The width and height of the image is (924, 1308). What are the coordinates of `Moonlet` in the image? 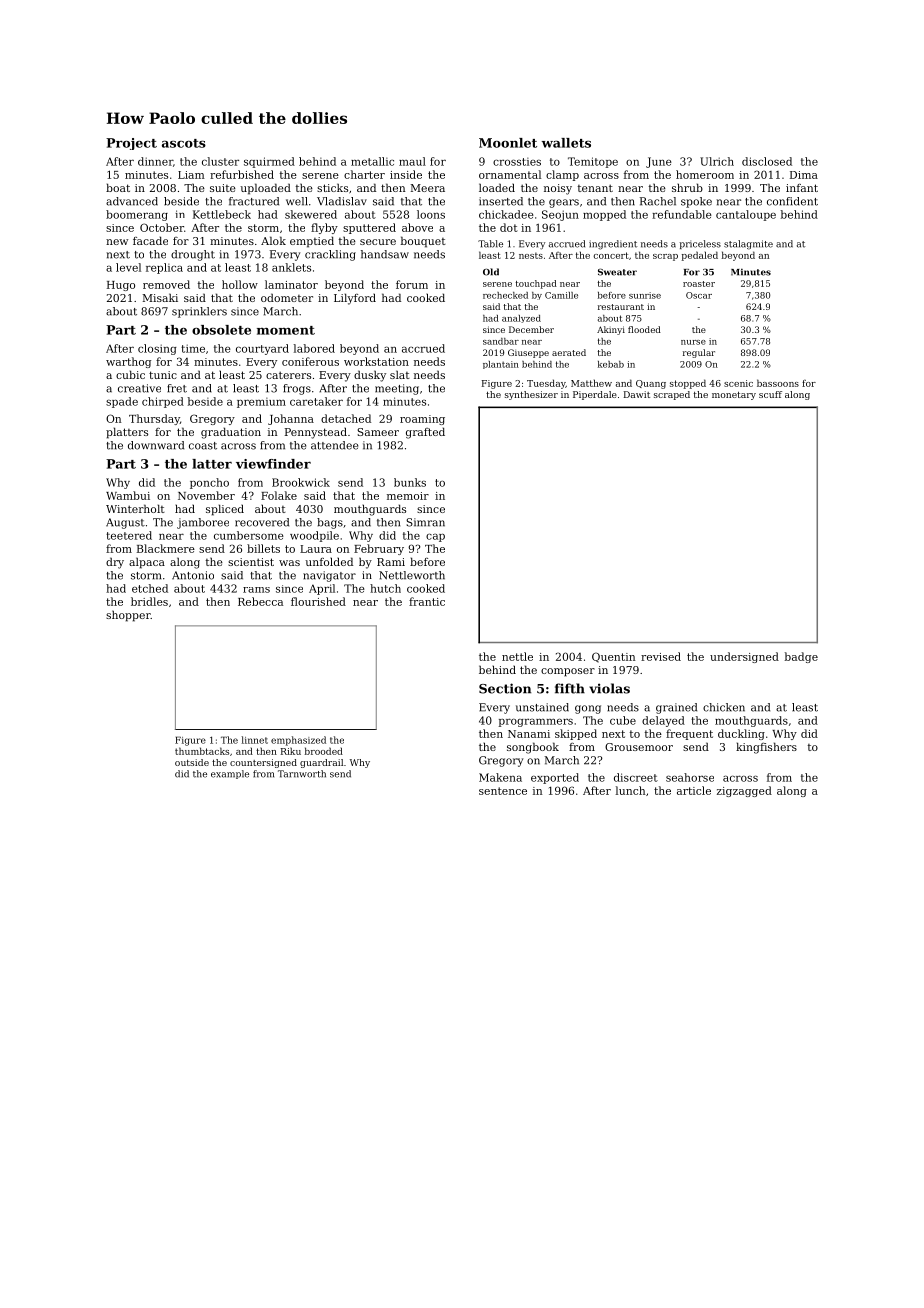 It's located at (508, 143).
